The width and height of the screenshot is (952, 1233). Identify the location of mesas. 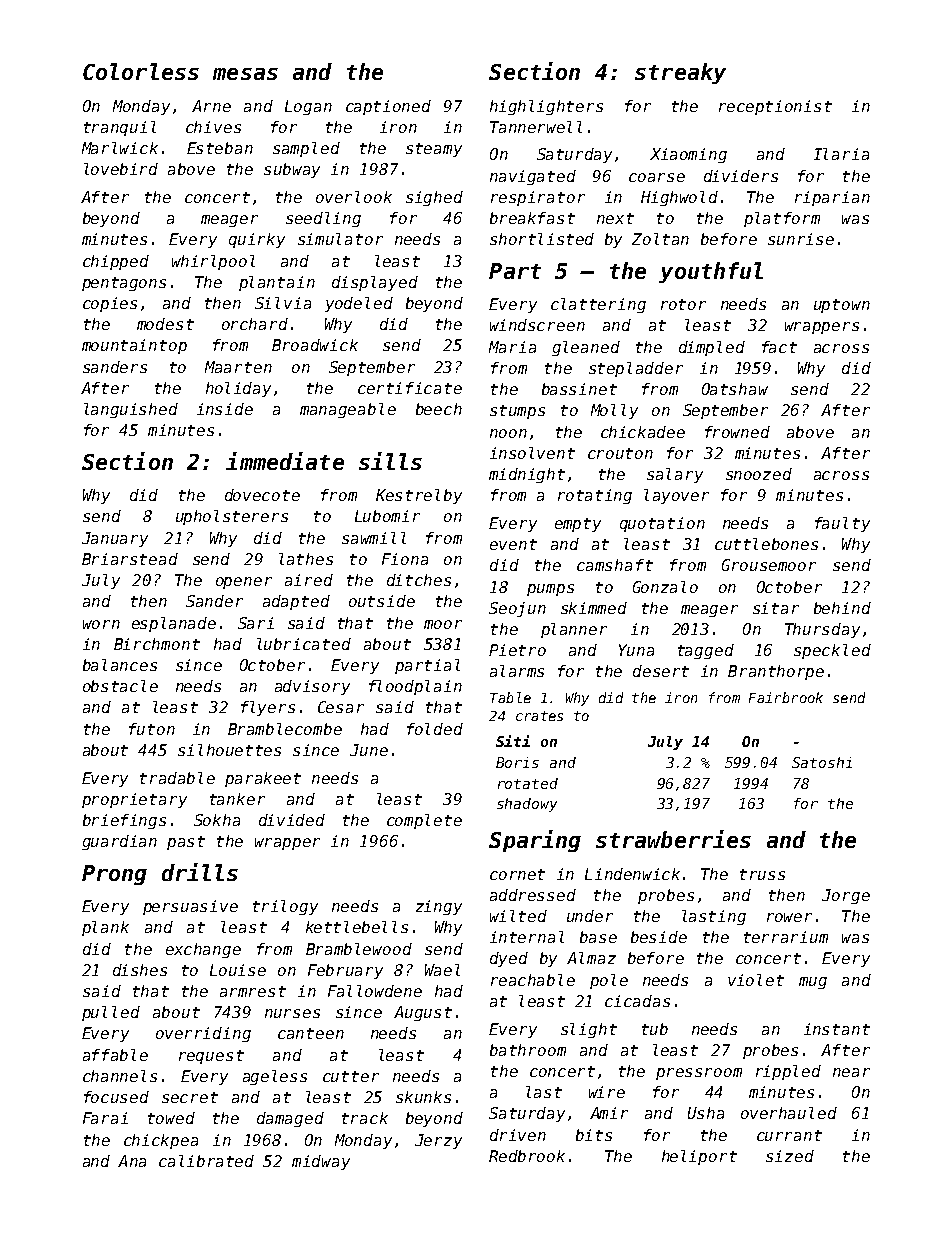
(245, 74).
